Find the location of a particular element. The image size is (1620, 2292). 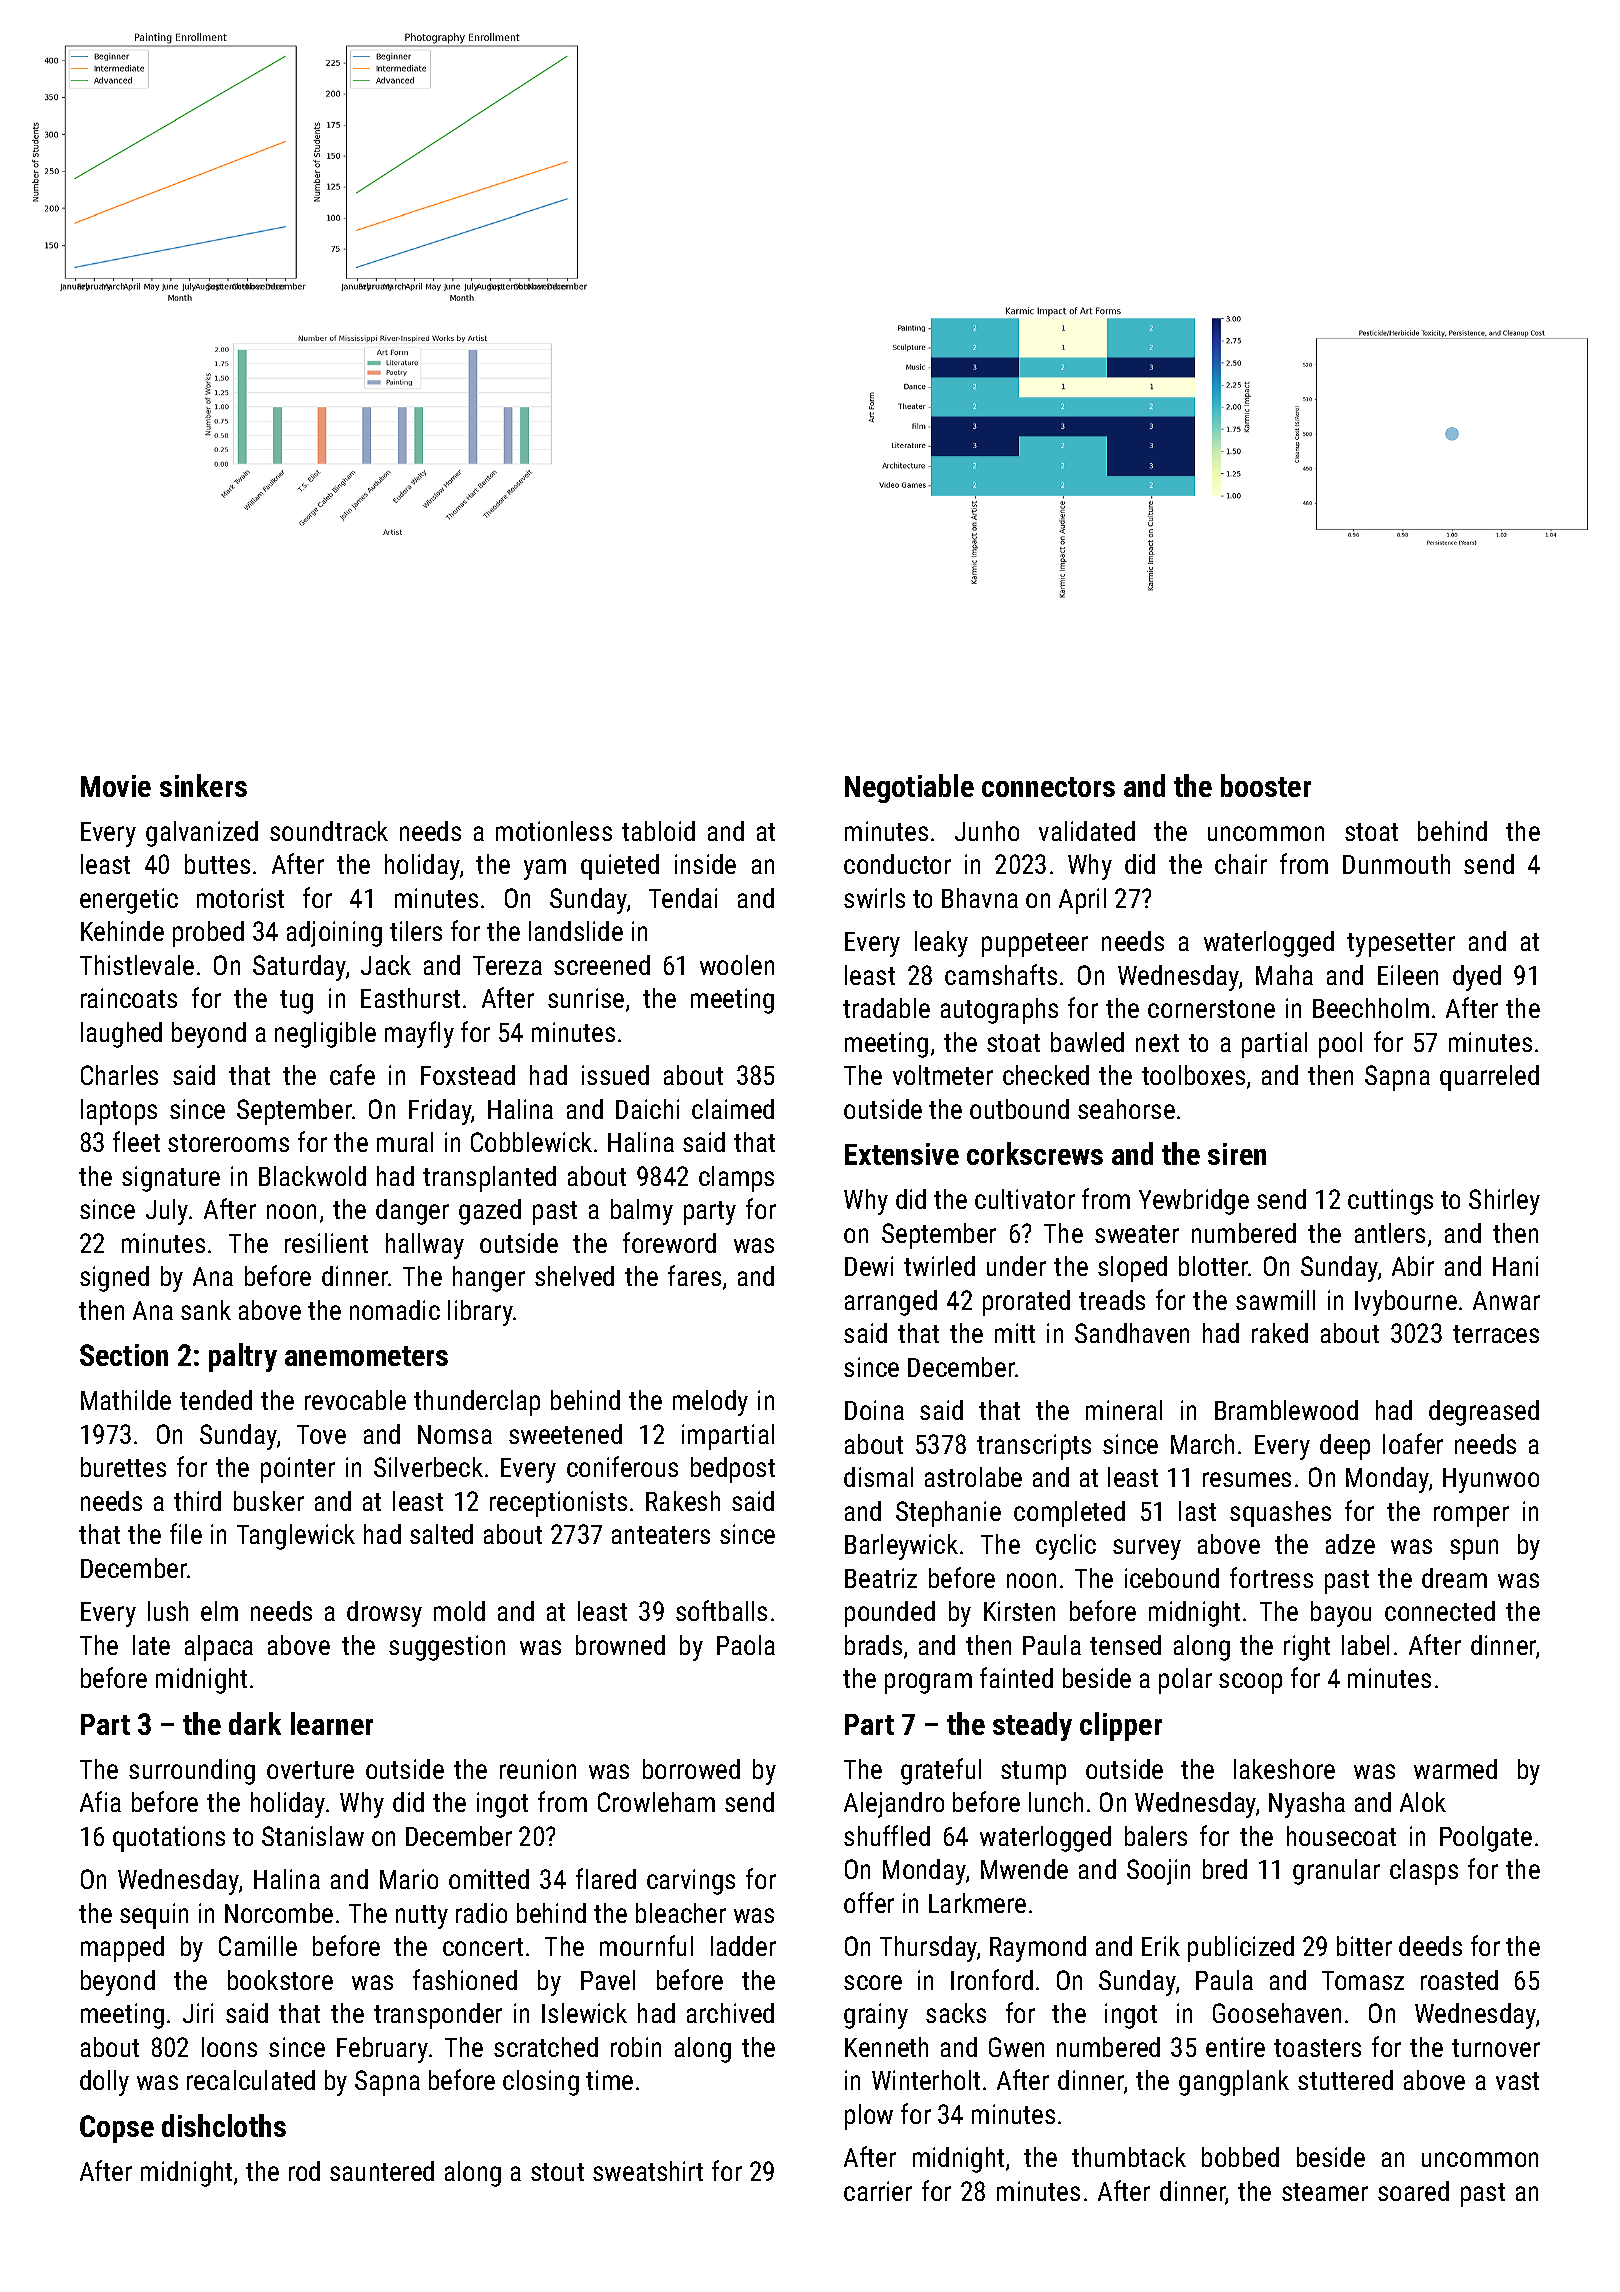

Abir is located at coordinates (1413, 1266).
